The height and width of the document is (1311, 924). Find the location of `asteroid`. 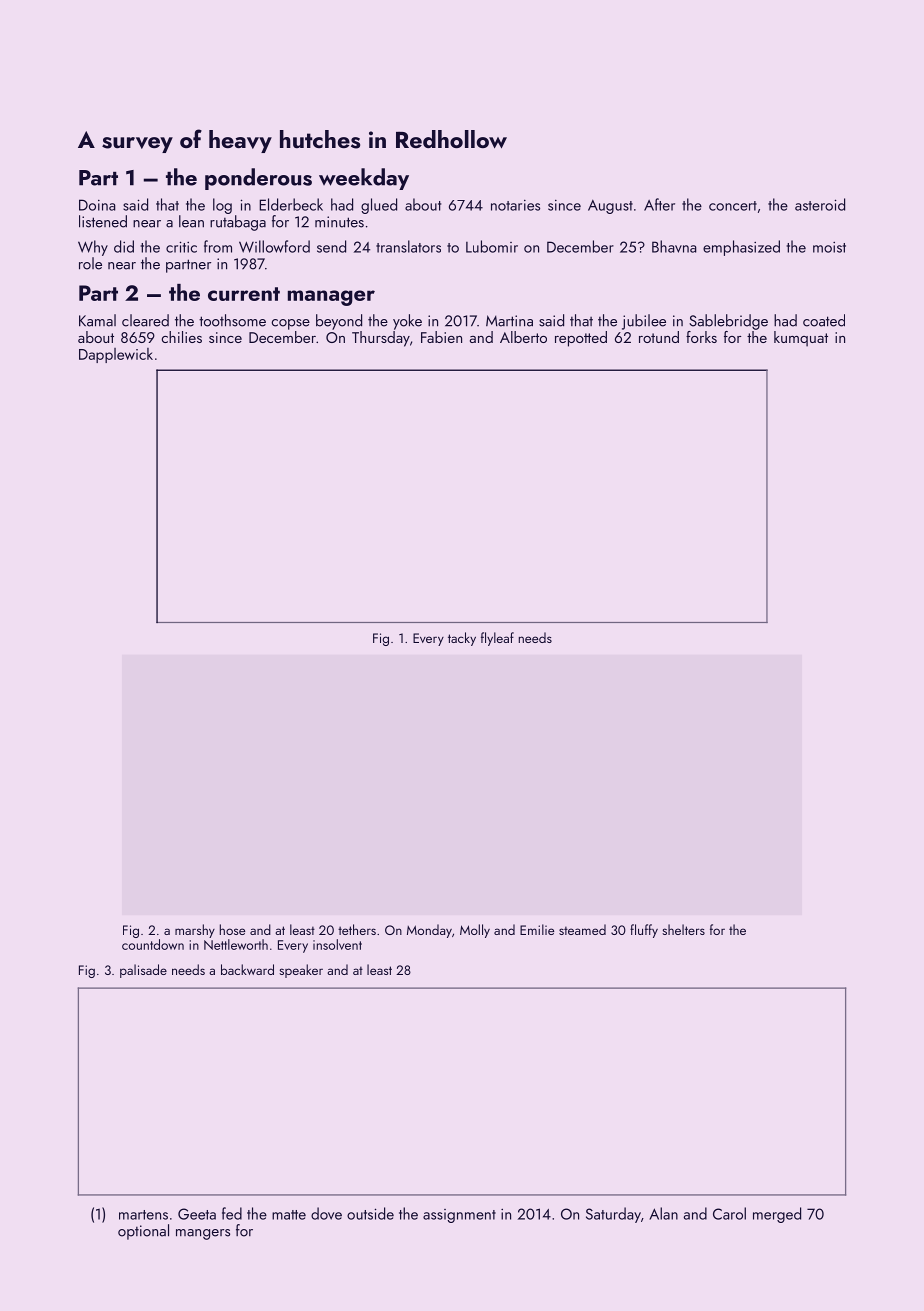

asteroid is located at coordinates (820, 204).
